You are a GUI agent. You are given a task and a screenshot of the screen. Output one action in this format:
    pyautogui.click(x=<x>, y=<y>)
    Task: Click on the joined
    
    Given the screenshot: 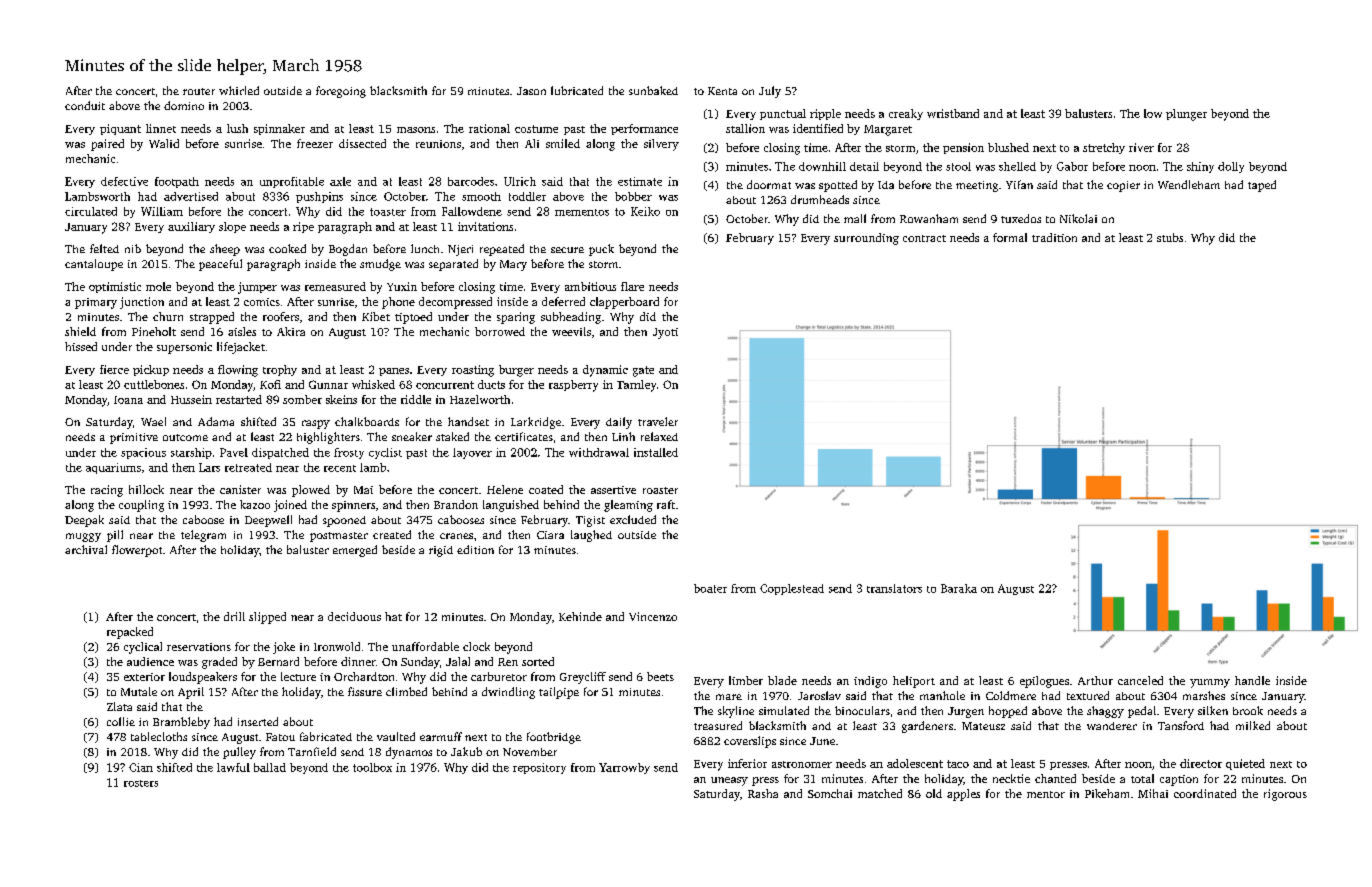 What is the action you would take?
    pyautogui.click(x=290, y=506)
